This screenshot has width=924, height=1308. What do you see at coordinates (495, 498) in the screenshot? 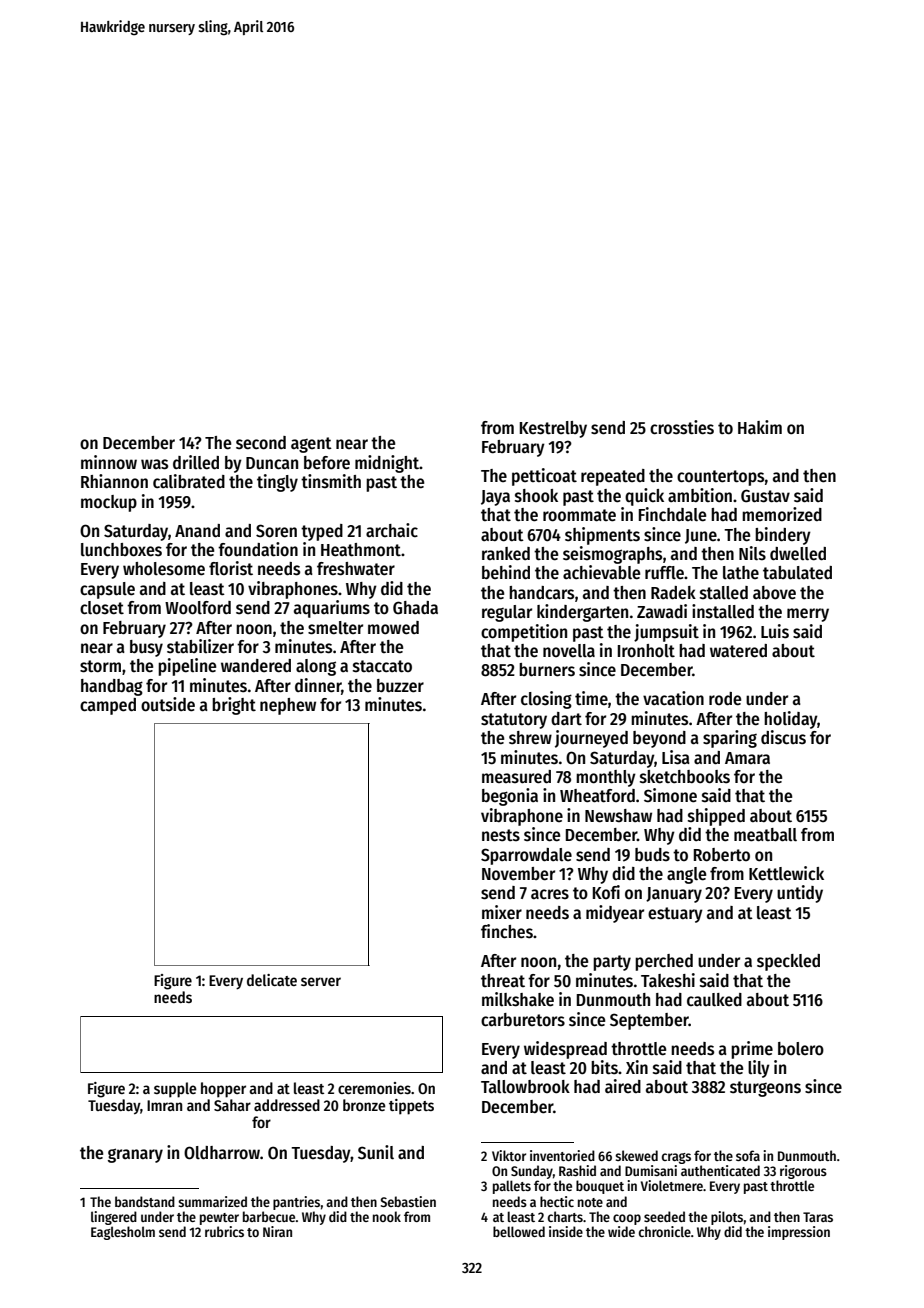
I see `Jaya` at bounding box center [495, 498].
